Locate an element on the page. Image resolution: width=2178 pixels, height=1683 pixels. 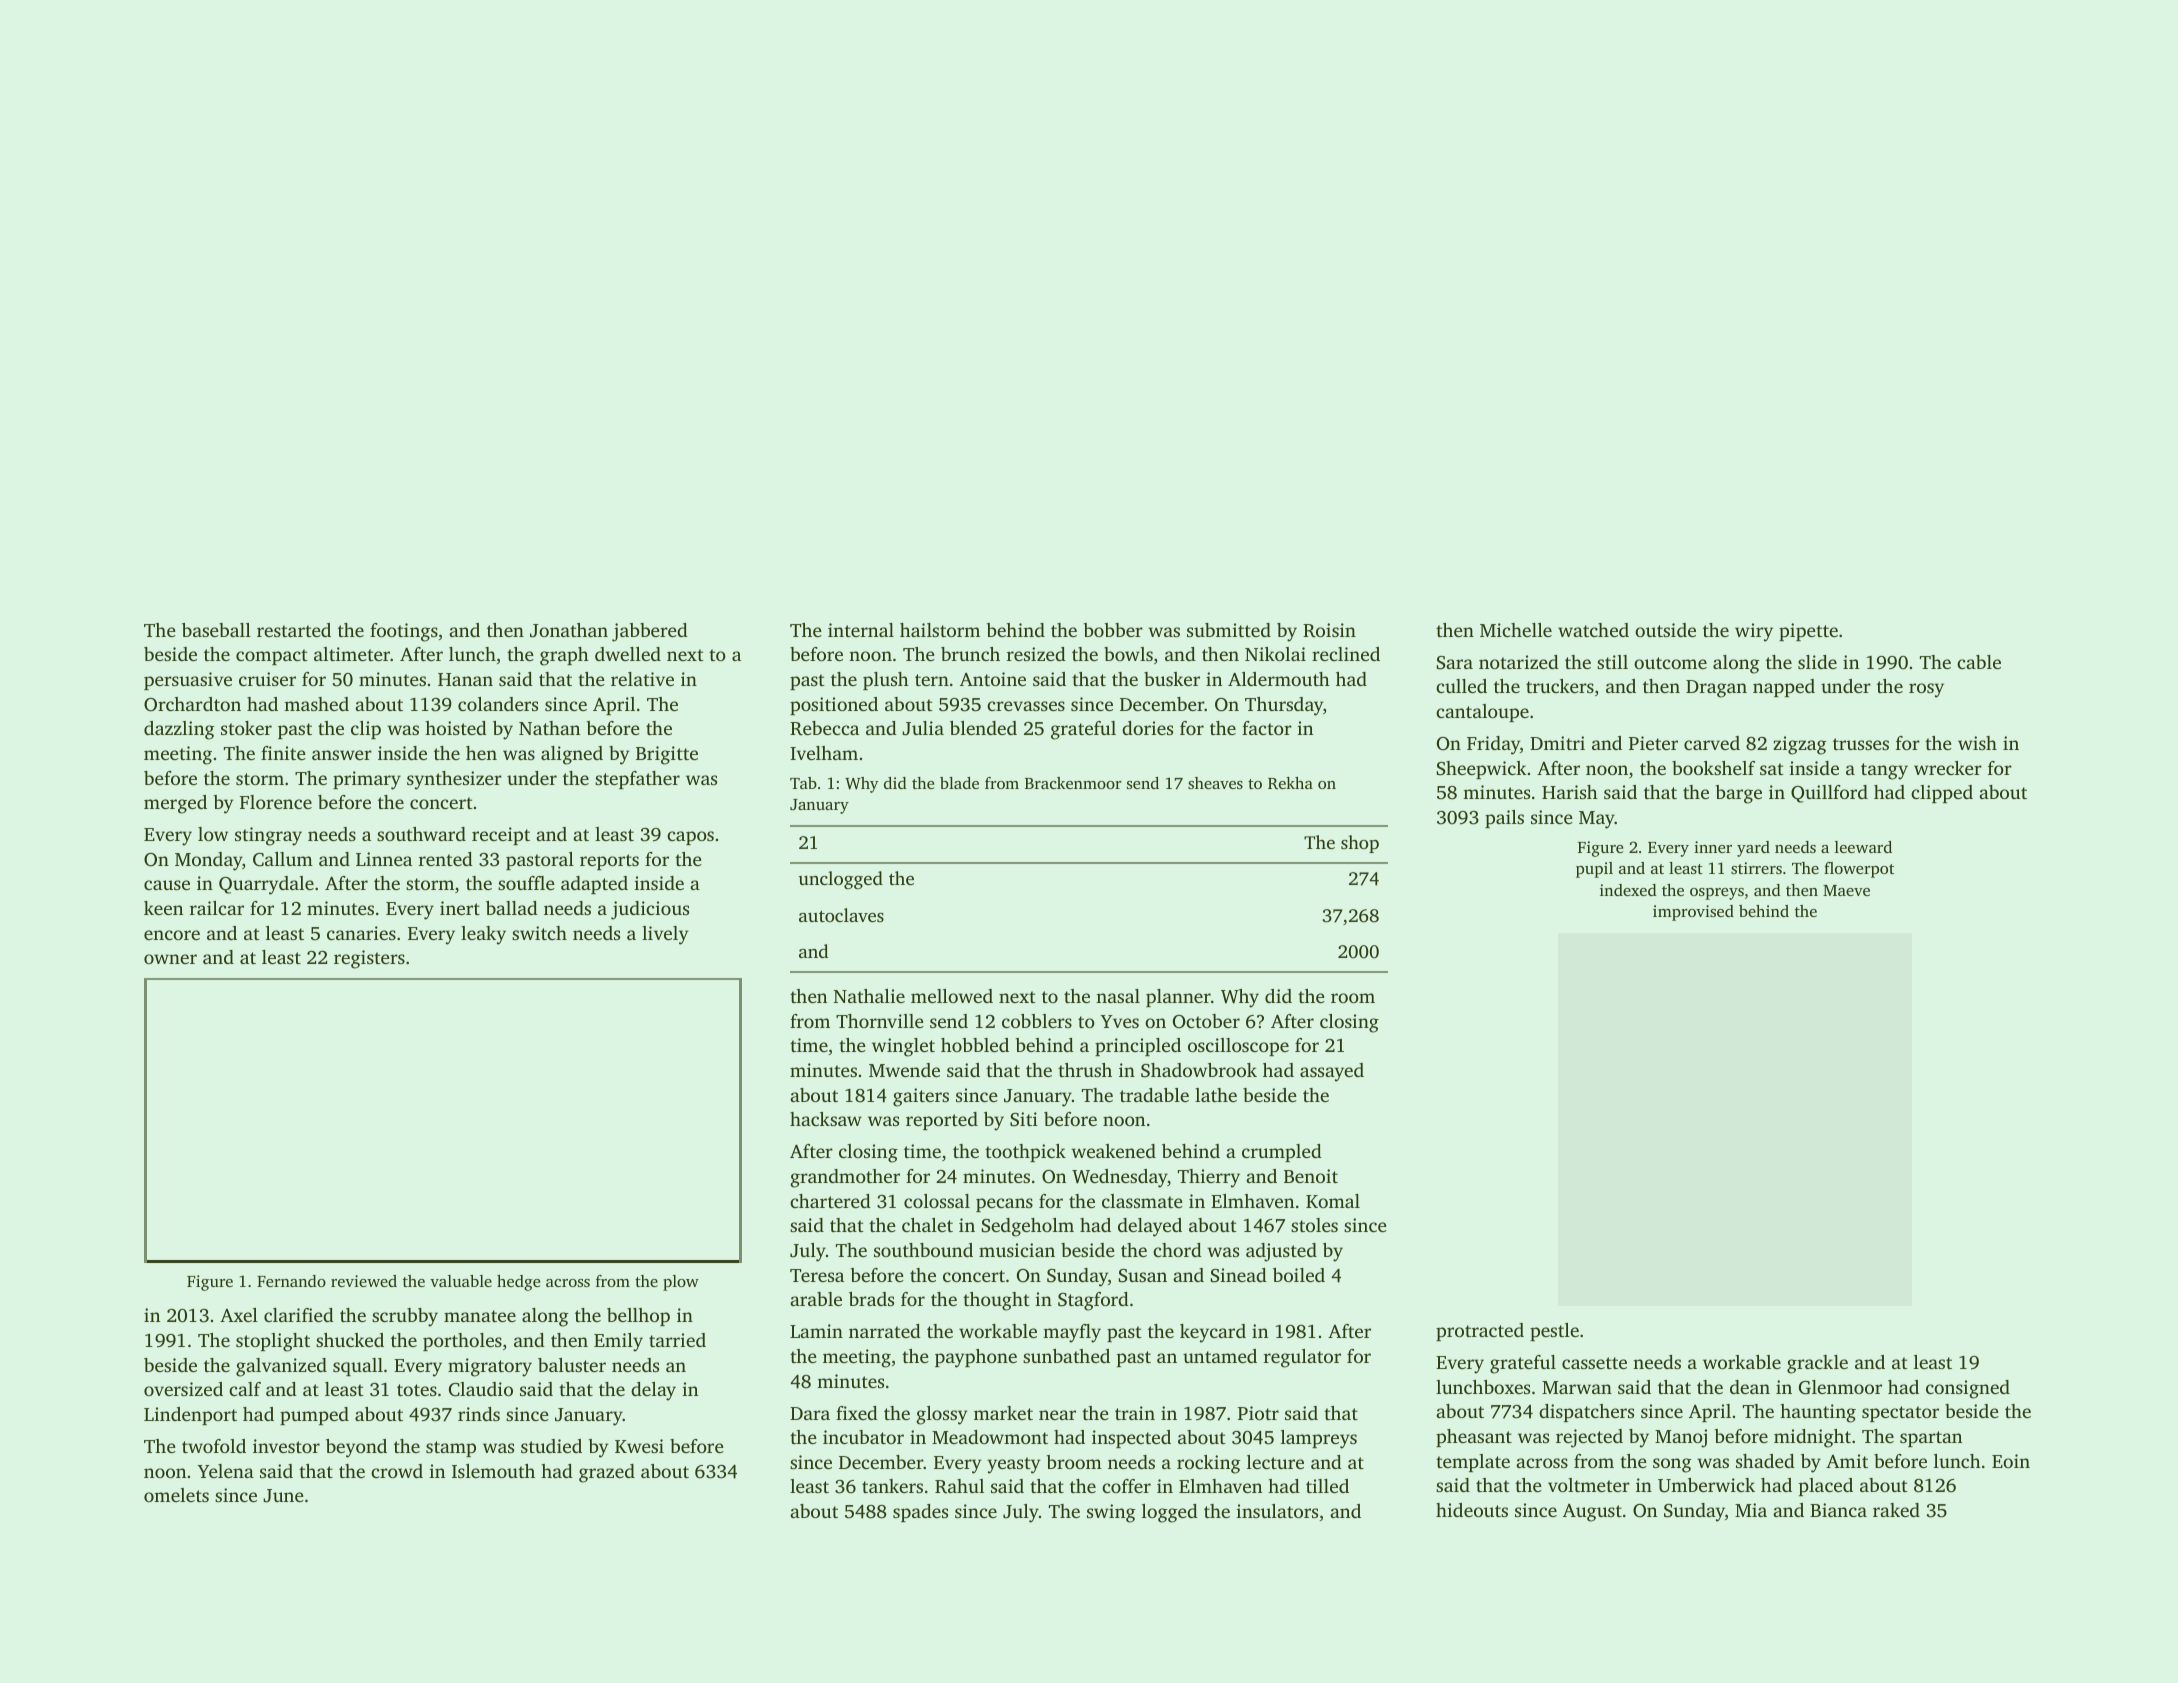
lathe is located at coordinates (1216, 1095).
